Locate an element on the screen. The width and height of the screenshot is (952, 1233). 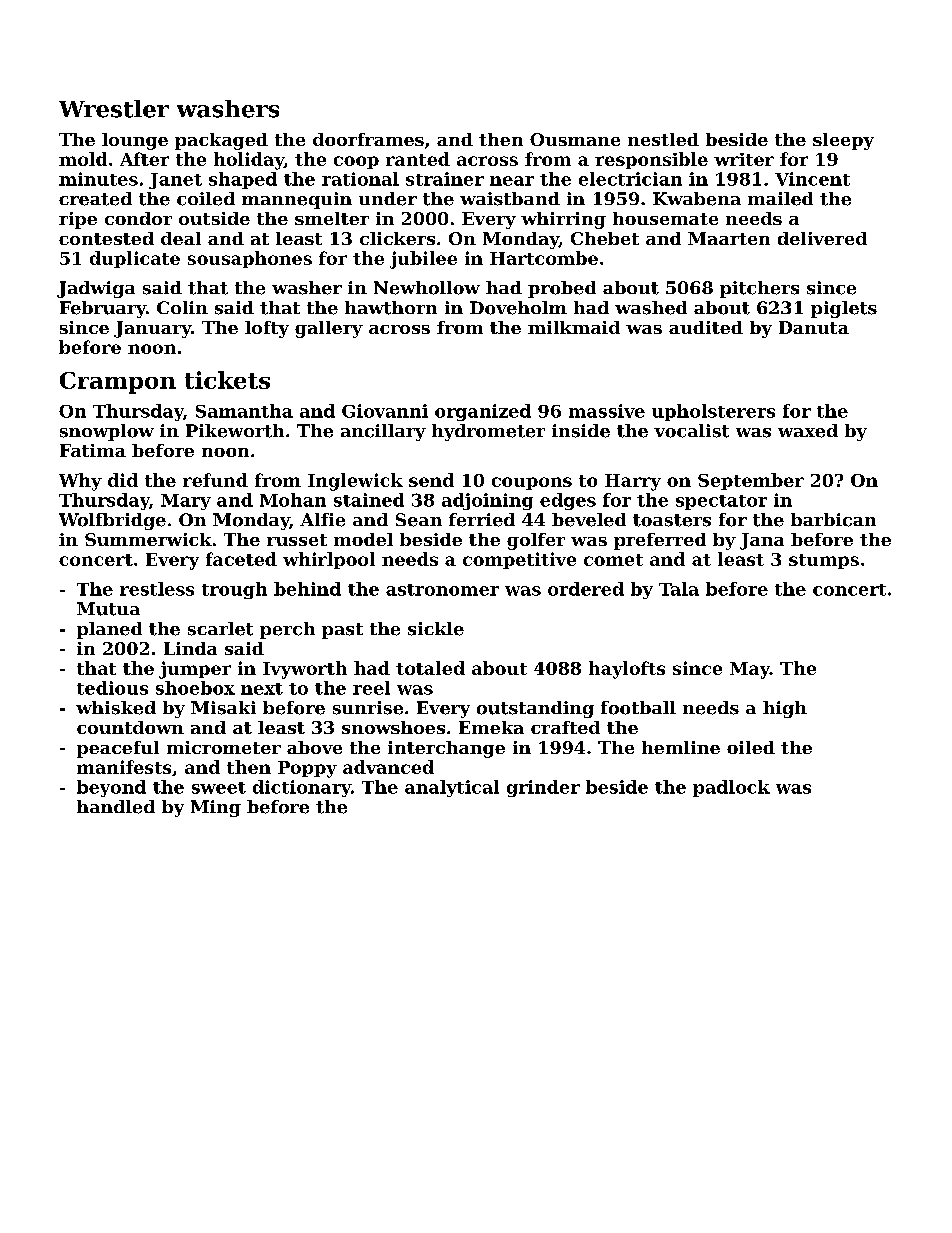
lofty is located at coordinates (267, 329).
